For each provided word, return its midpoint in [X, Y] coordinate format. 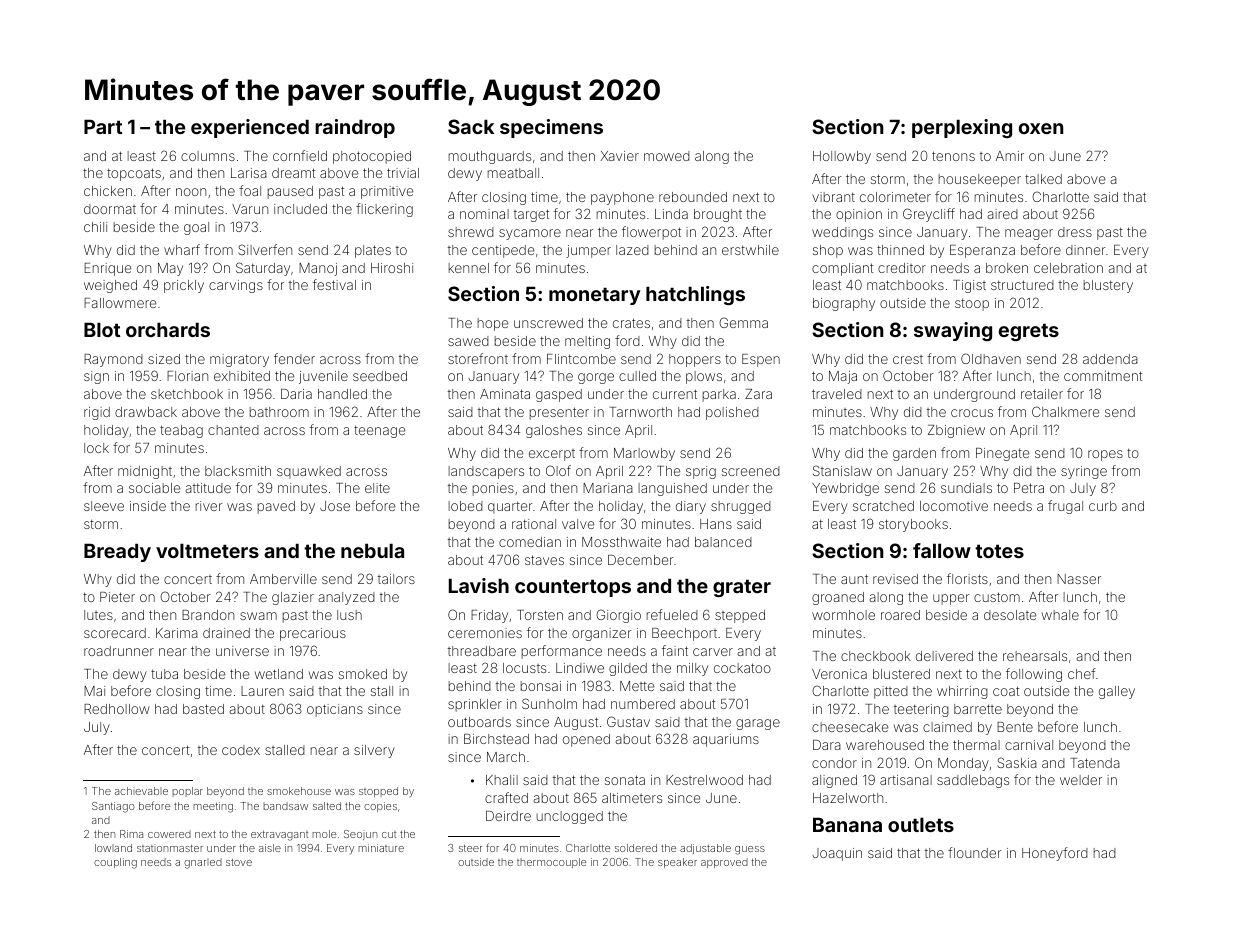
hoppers [695, 360]
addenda [1110, 359]
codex [241, 750]
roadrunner [119, 651]
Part [103, 126]
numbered [643, 704]
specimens [551, 128]
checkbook [876, 656]
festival [334, 284]
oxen [1041, 128]
